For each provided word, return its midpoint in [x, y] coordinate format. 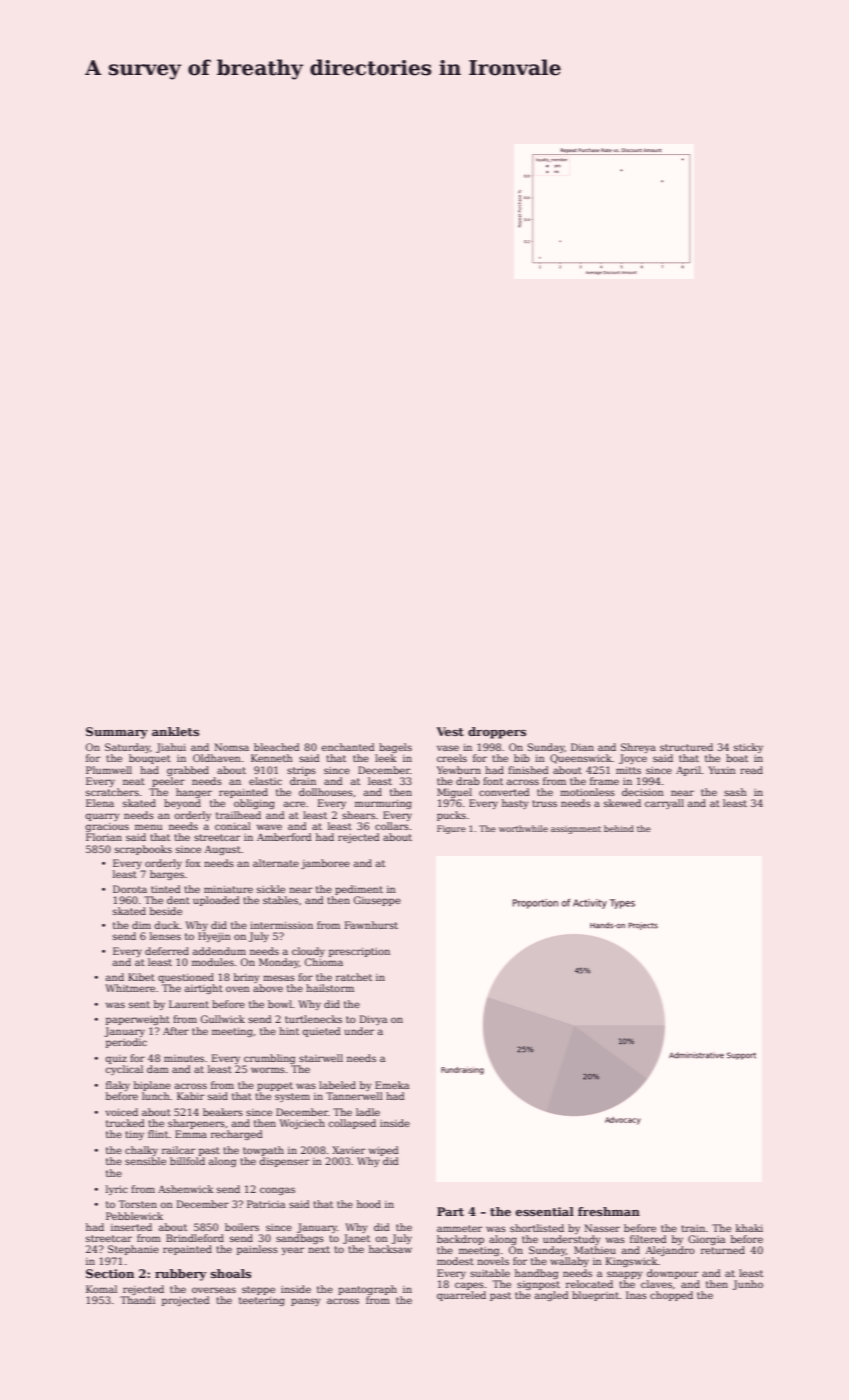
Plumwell [109, 770]
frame [604, 781]
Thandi [137, 1300]
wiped [384, 1151]
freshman [609, 1211]
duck [167, 925]
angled [552, 1296]
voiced [121, 1112]
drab [468, 781]
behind [619, 828]
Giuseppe [377, 901]
